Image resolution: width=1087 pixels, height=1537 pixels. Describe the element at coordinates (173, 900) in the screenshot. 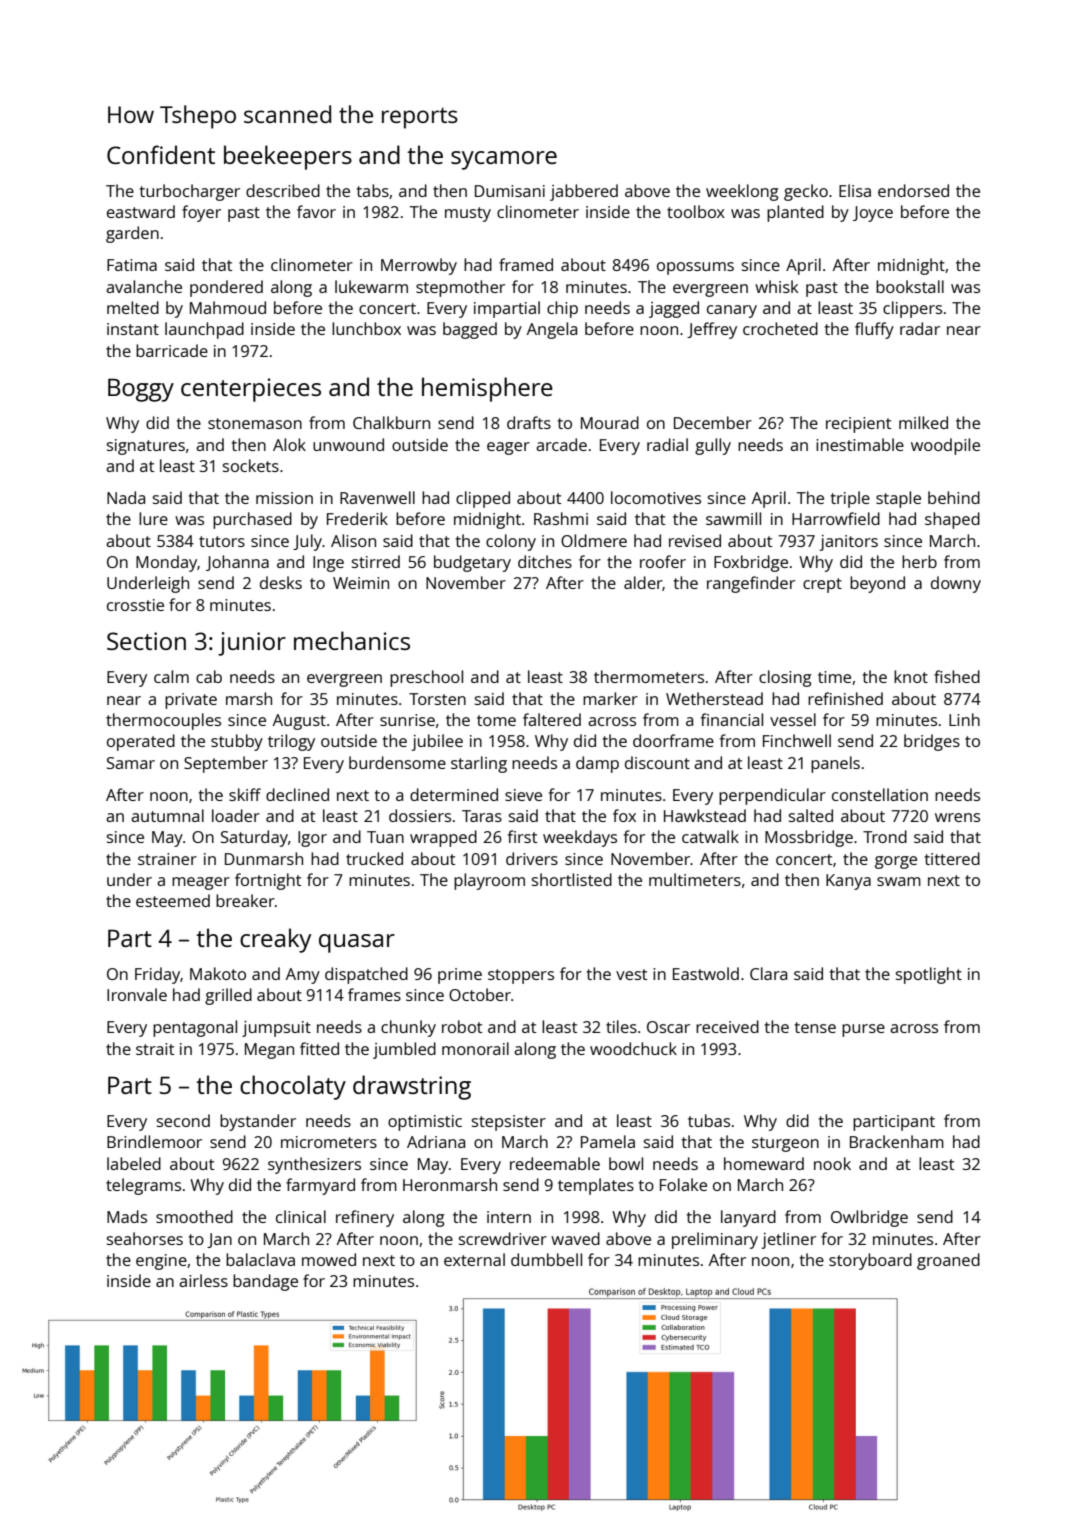

I see `esteemed` at that location.
